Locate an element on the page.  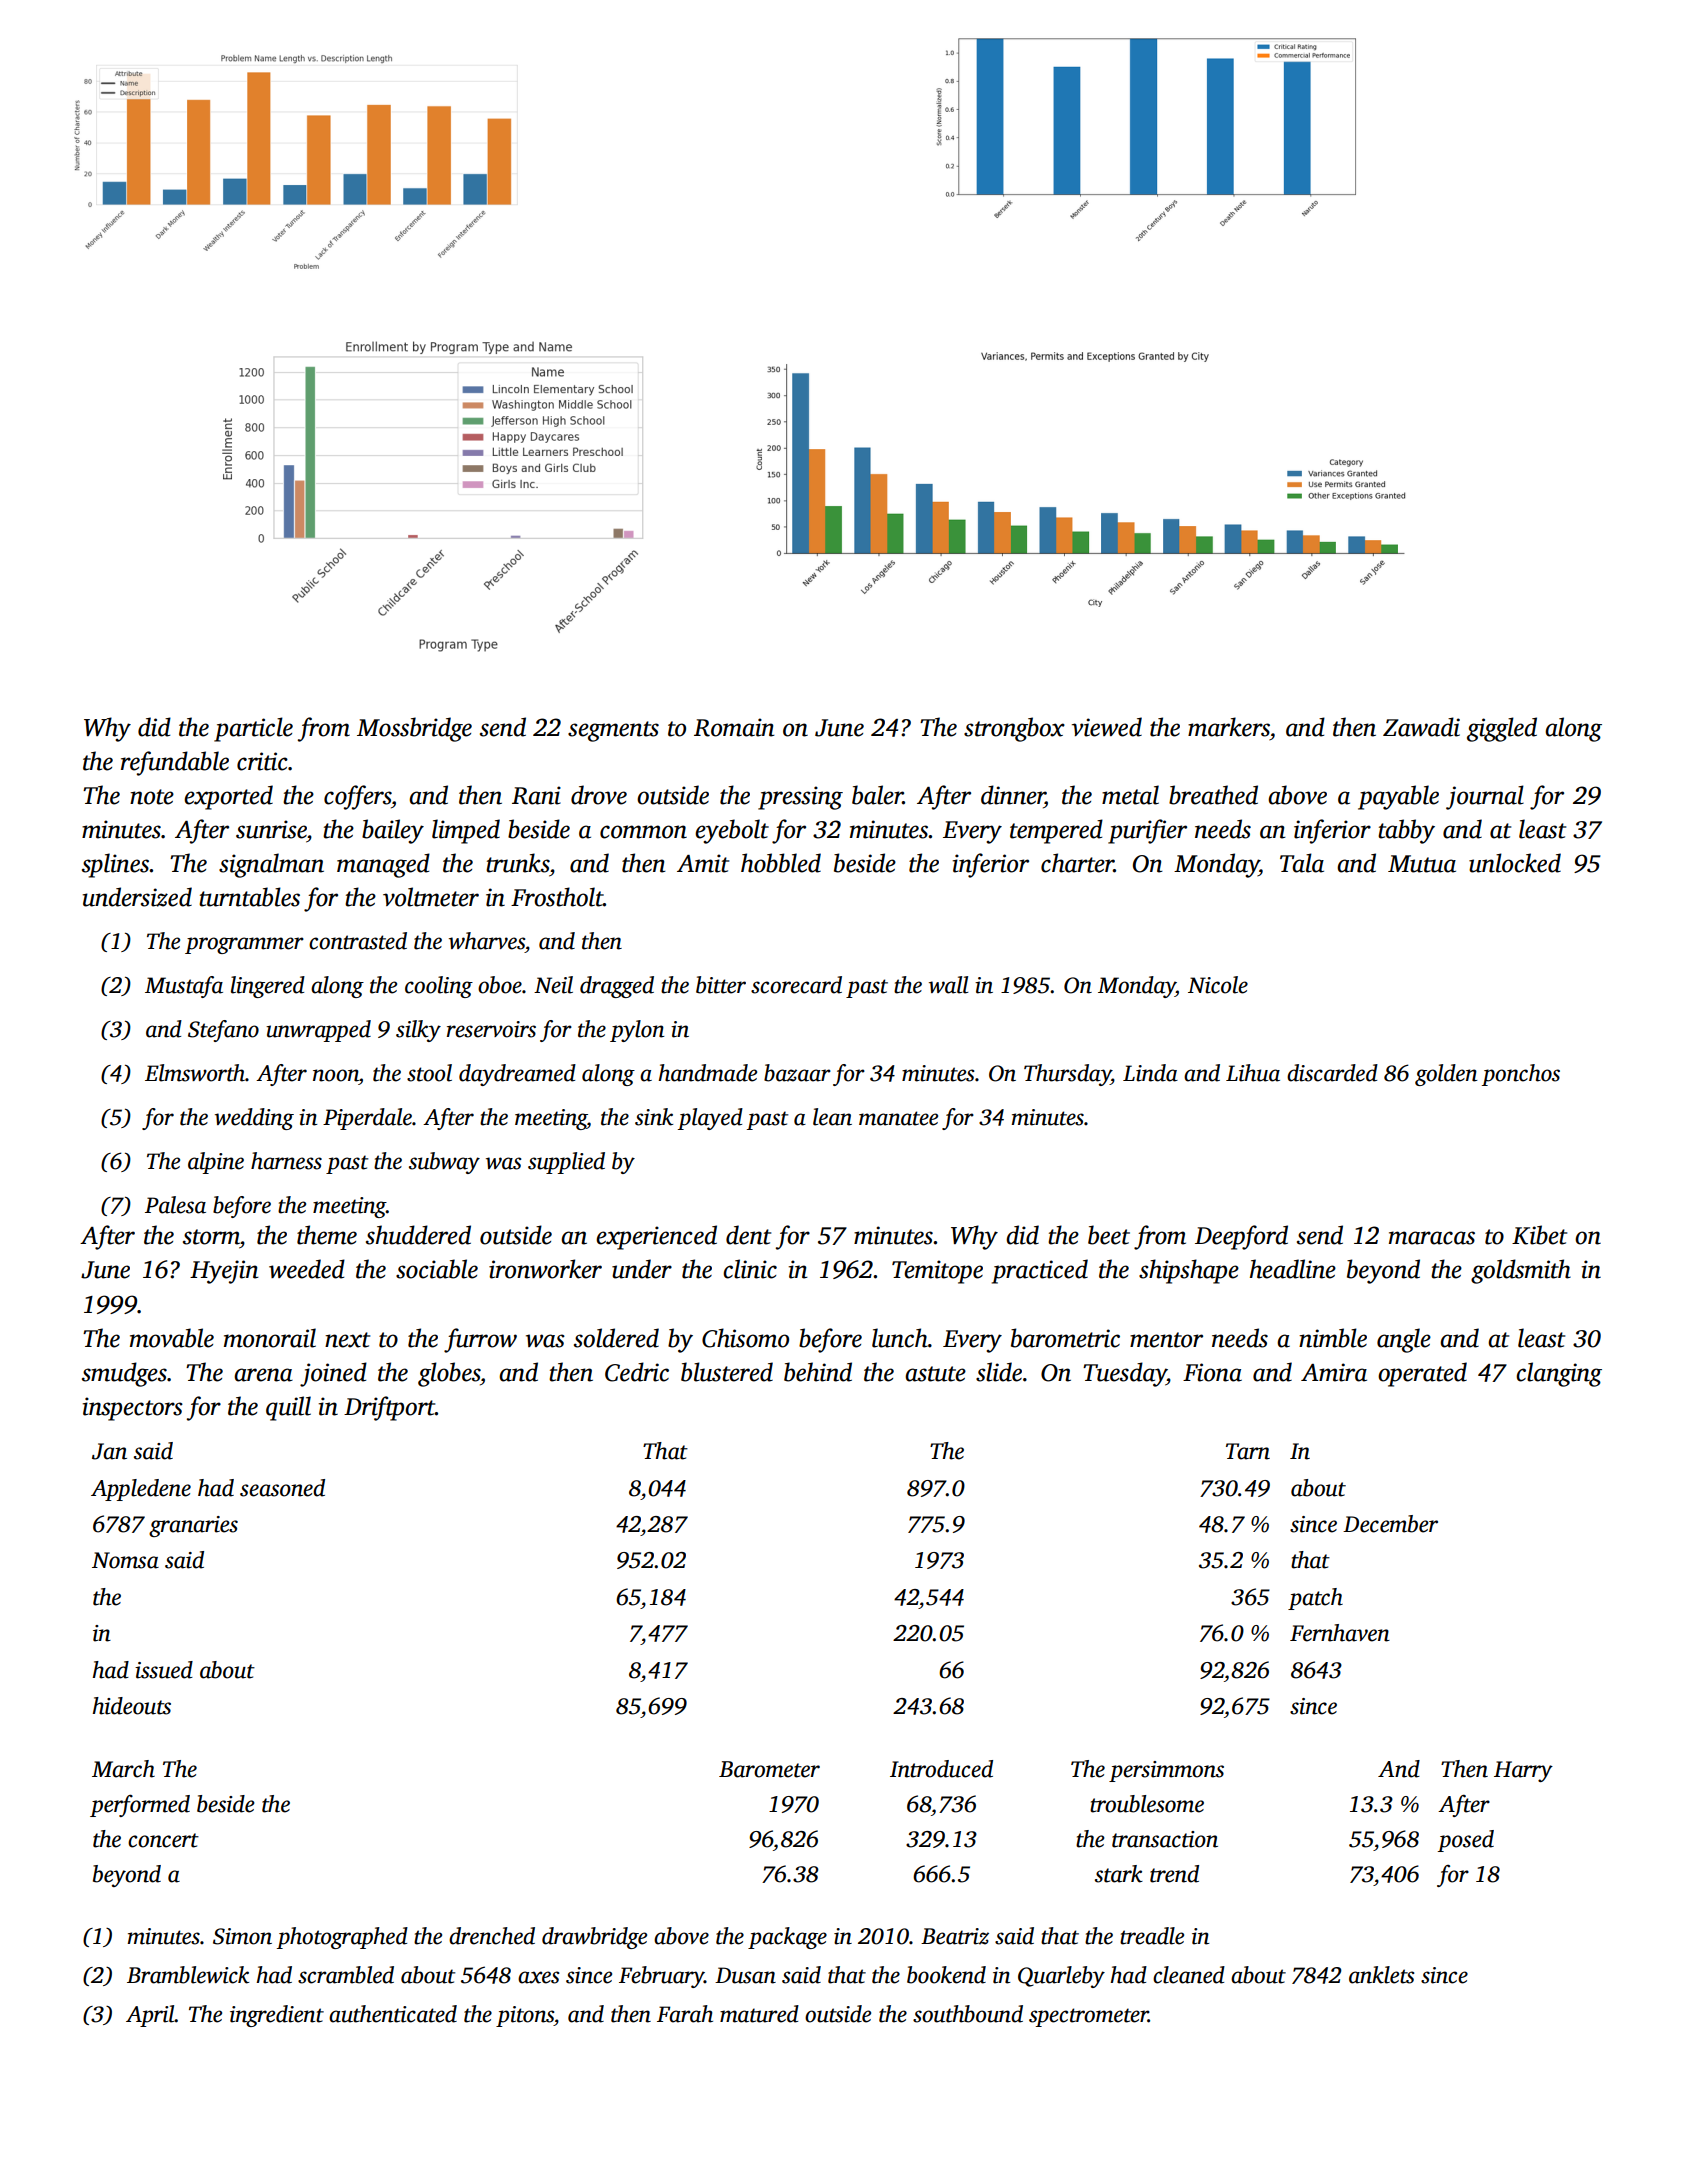
package is located at coordinates (787, 1938).
